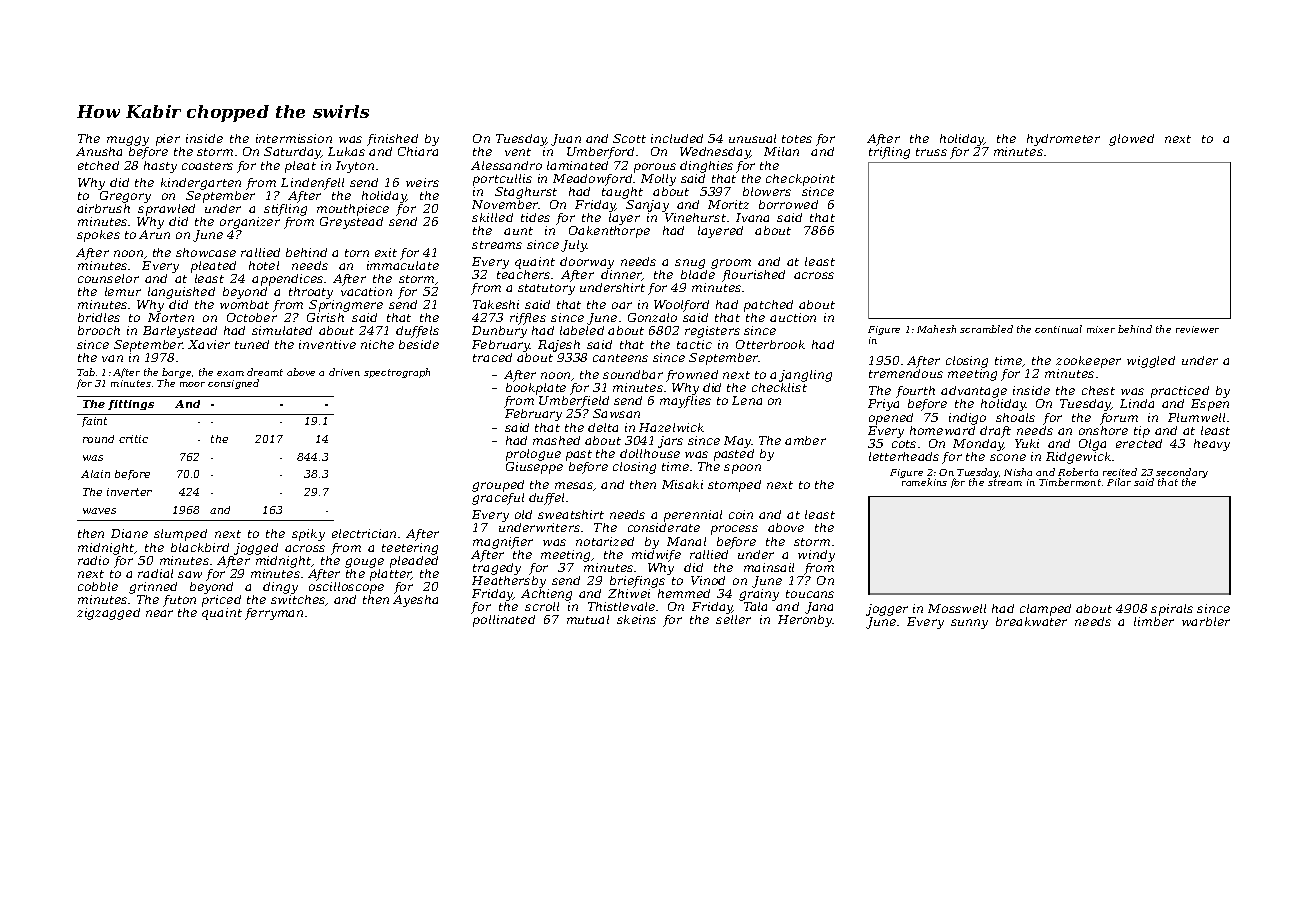 This screenshot has width=1308, height=924. I want to click on wombat, so click(244, 304).
